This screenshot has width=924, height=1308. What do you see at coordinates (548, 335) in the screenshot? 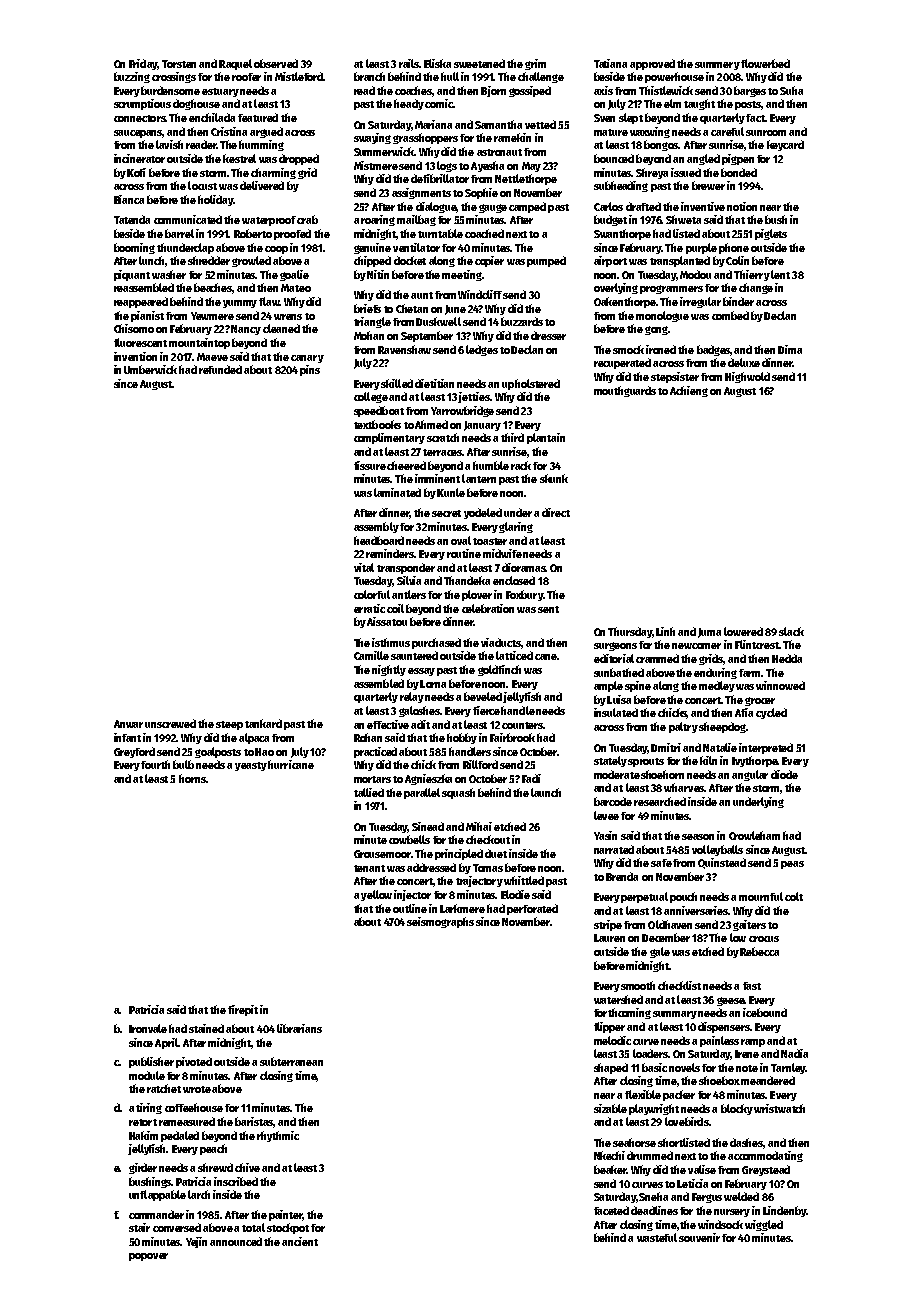
I see `dresser` at bounding box center [548, 335].
